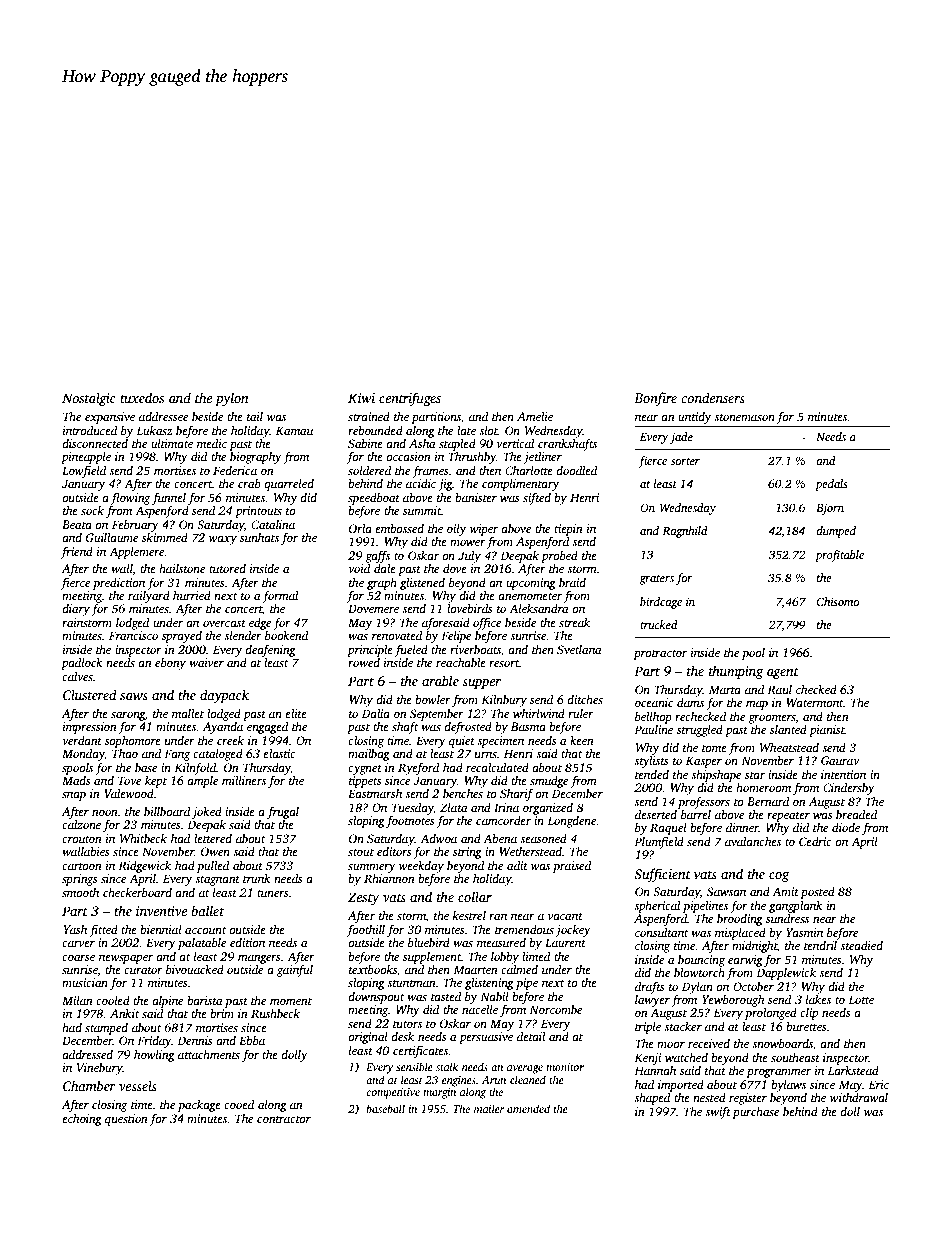  I want to click on padlock, so click(82, 664).
